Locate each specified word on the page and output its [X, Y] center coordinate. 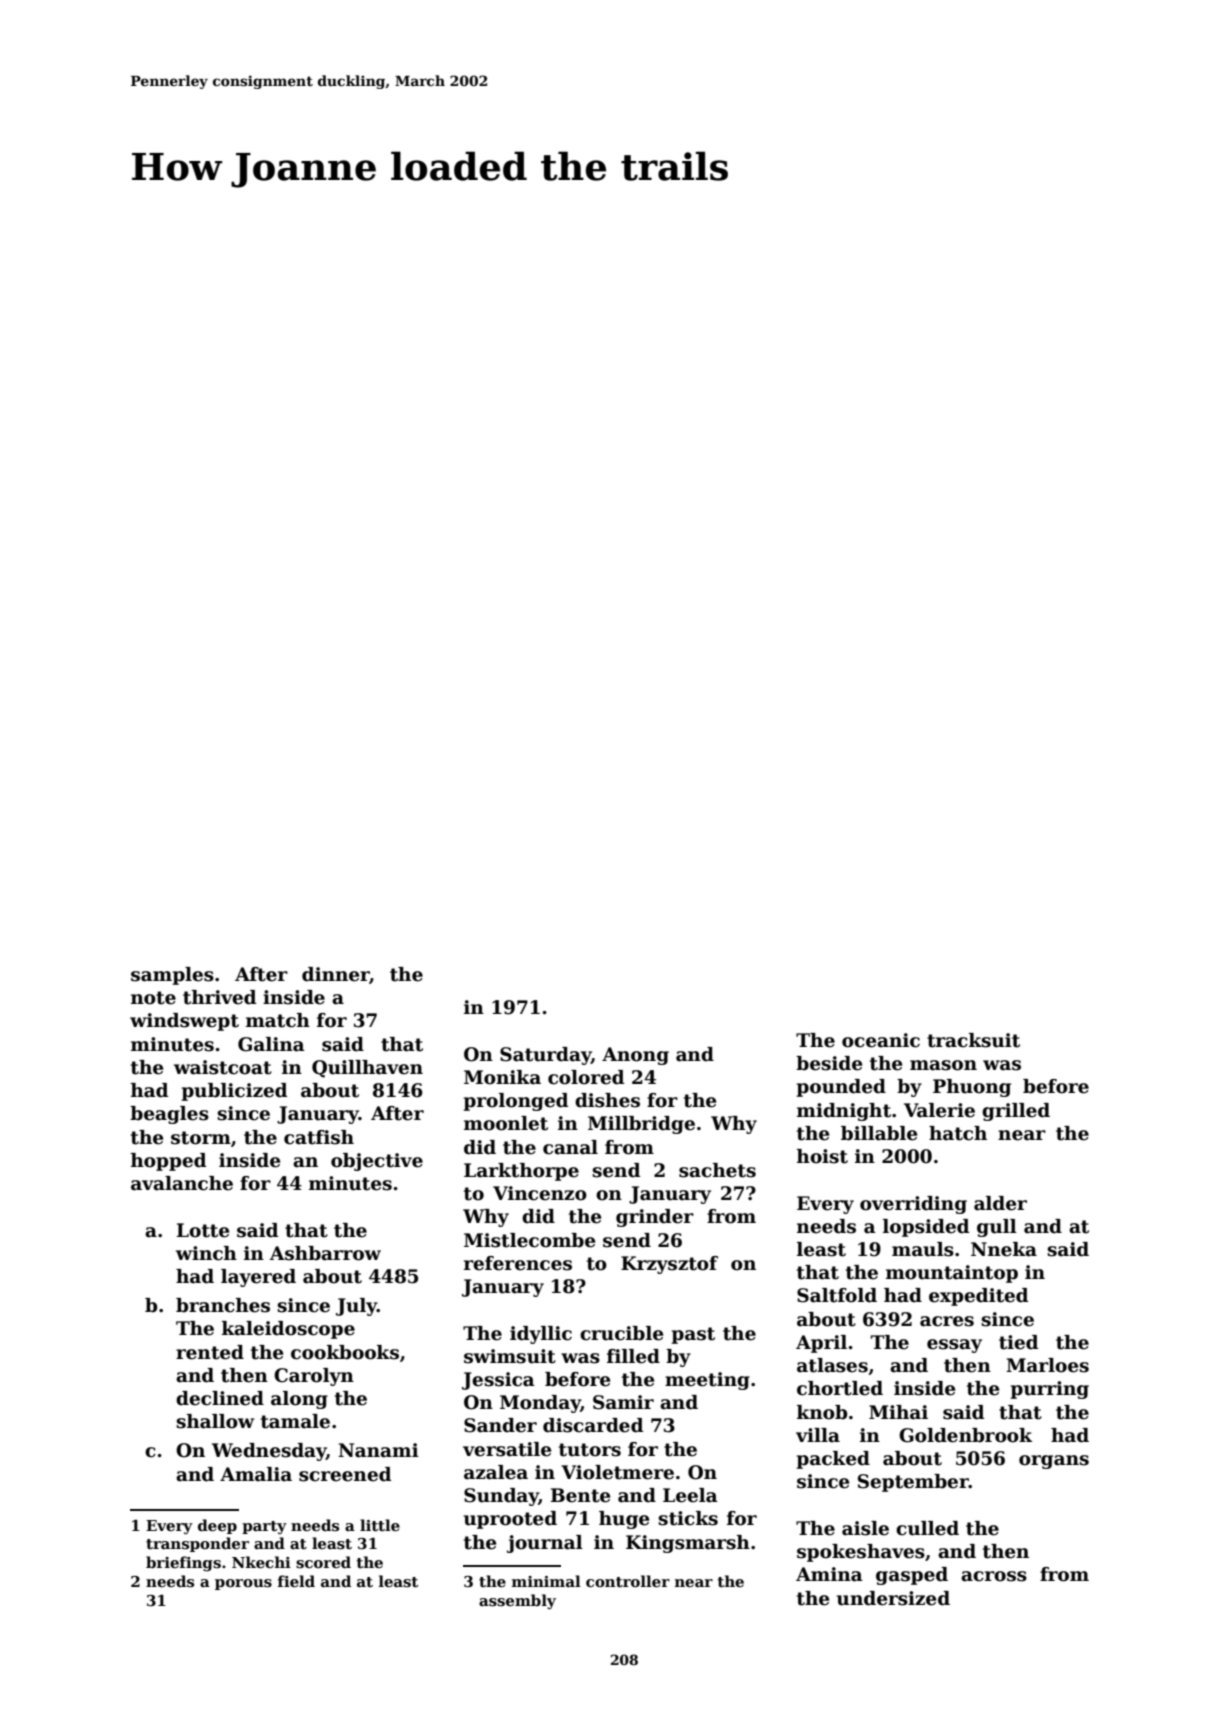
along [299, 1400]
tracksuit [973, 1040]
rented [210, 1352]
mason [943, 1065]
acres [947, 1321]
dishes [607, 1100]
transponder [197, 1544]
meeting [707, 1381]
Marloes [1047, 1365]
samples [172, 976]
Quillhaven [367, 1069]
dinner [336, 975]
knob [822, 1412]
